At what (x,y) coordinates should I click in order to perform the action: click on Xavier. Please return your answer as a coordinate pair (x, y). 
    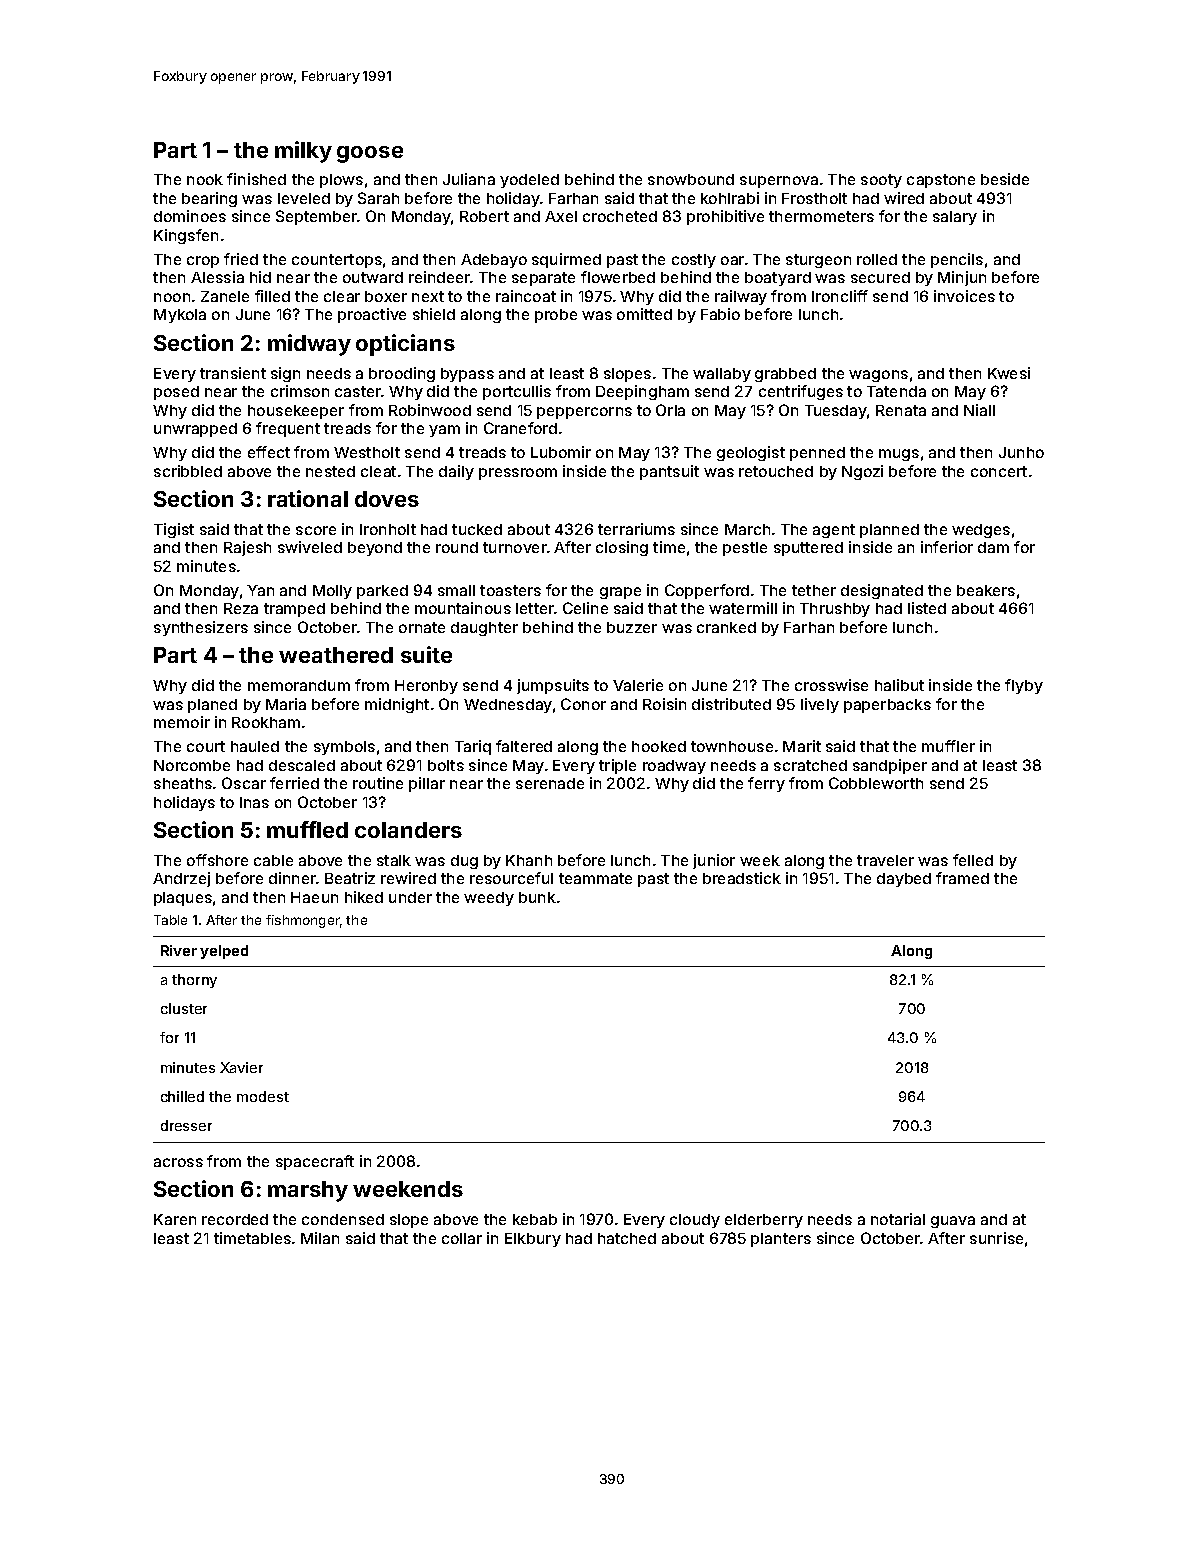
    Looking at the image, I should click on (241, 1067).
